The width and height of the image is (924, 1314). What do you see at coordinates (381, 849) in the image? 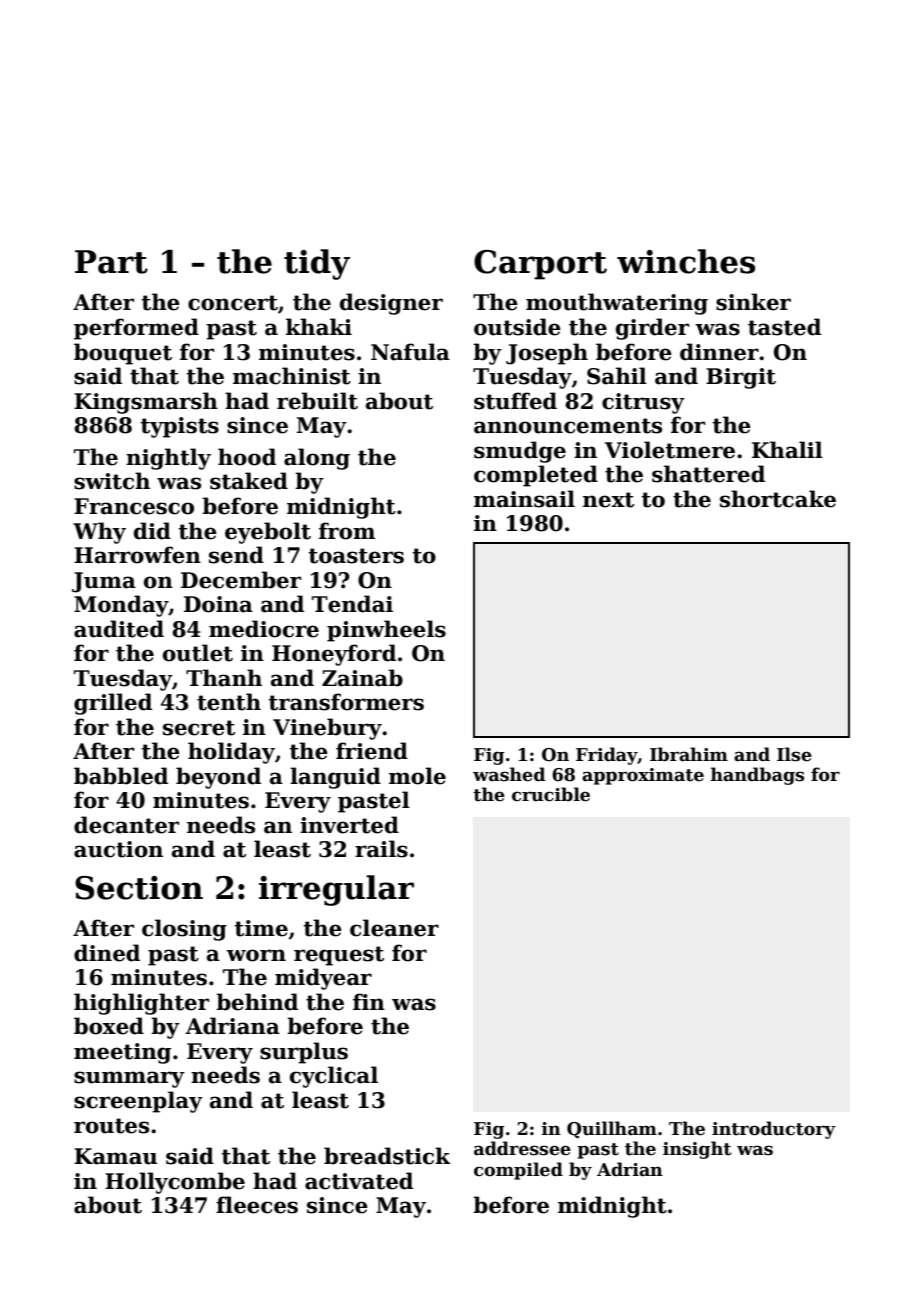
I see `rails` at bounding box center [381, 849].
